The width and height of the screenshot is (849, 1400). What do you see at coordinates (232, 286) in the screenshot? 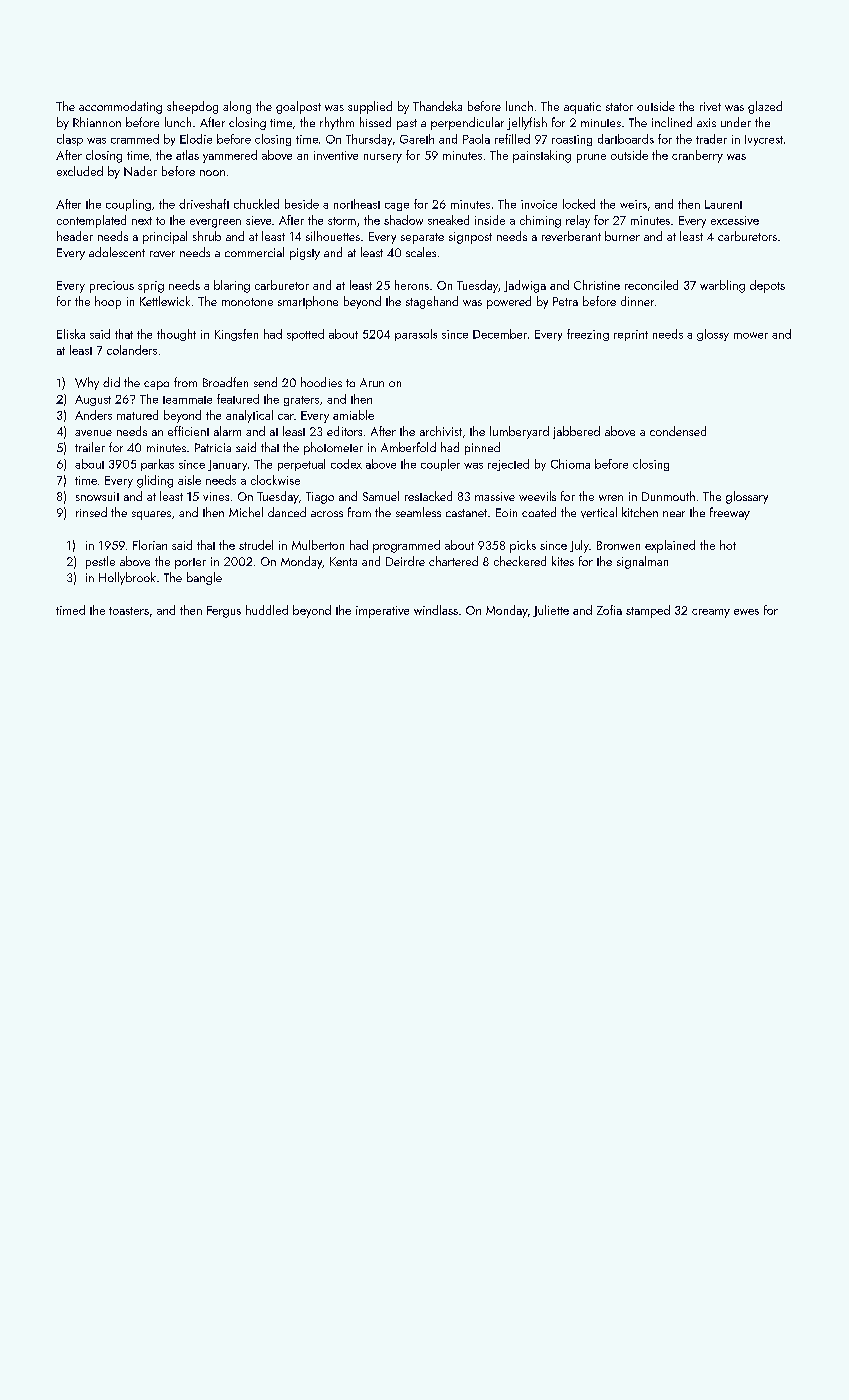
I see `blaring` at bounding box center [232, 286].
